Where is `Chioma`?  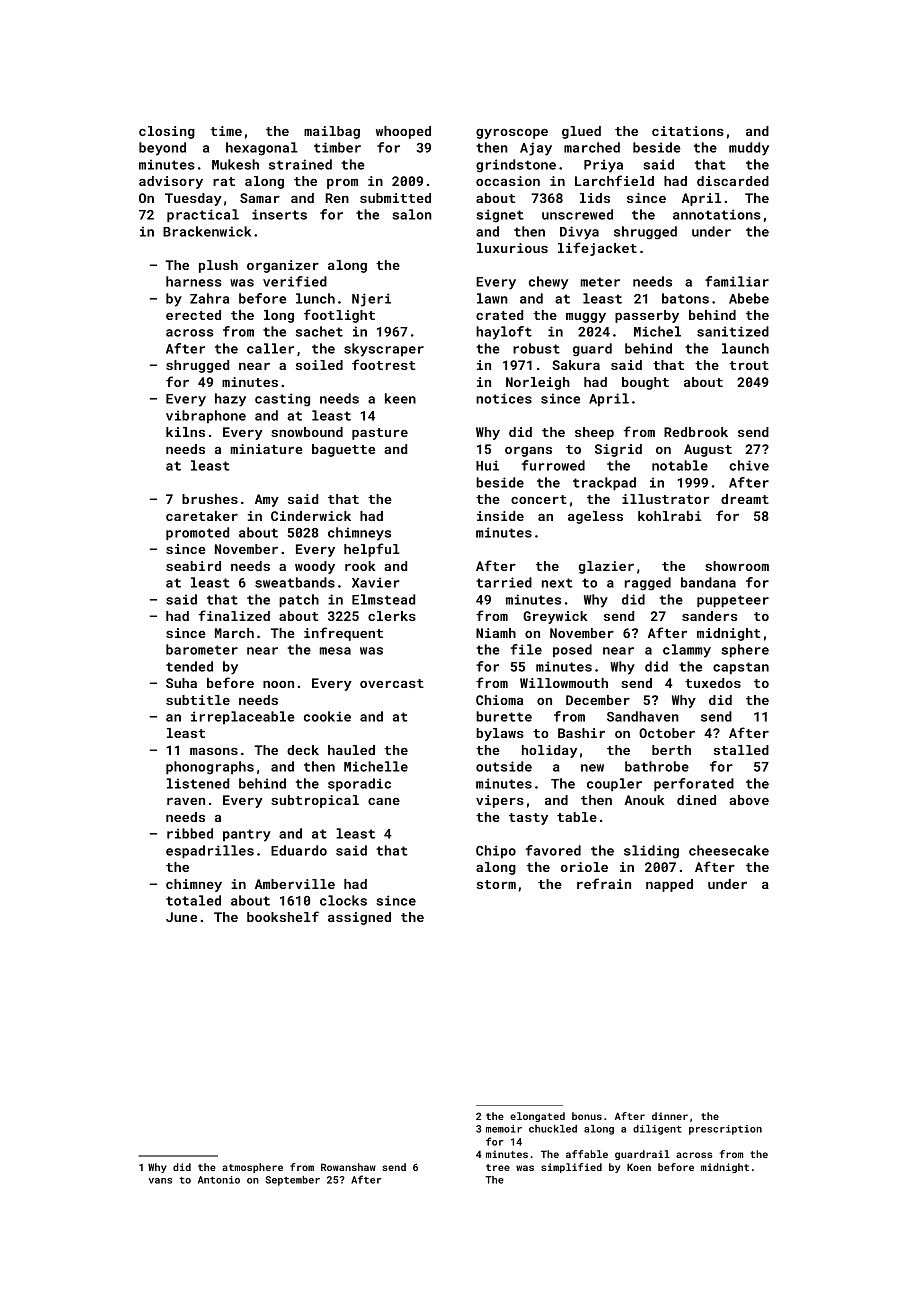
Chioma is located at coordinates (499, 700).
